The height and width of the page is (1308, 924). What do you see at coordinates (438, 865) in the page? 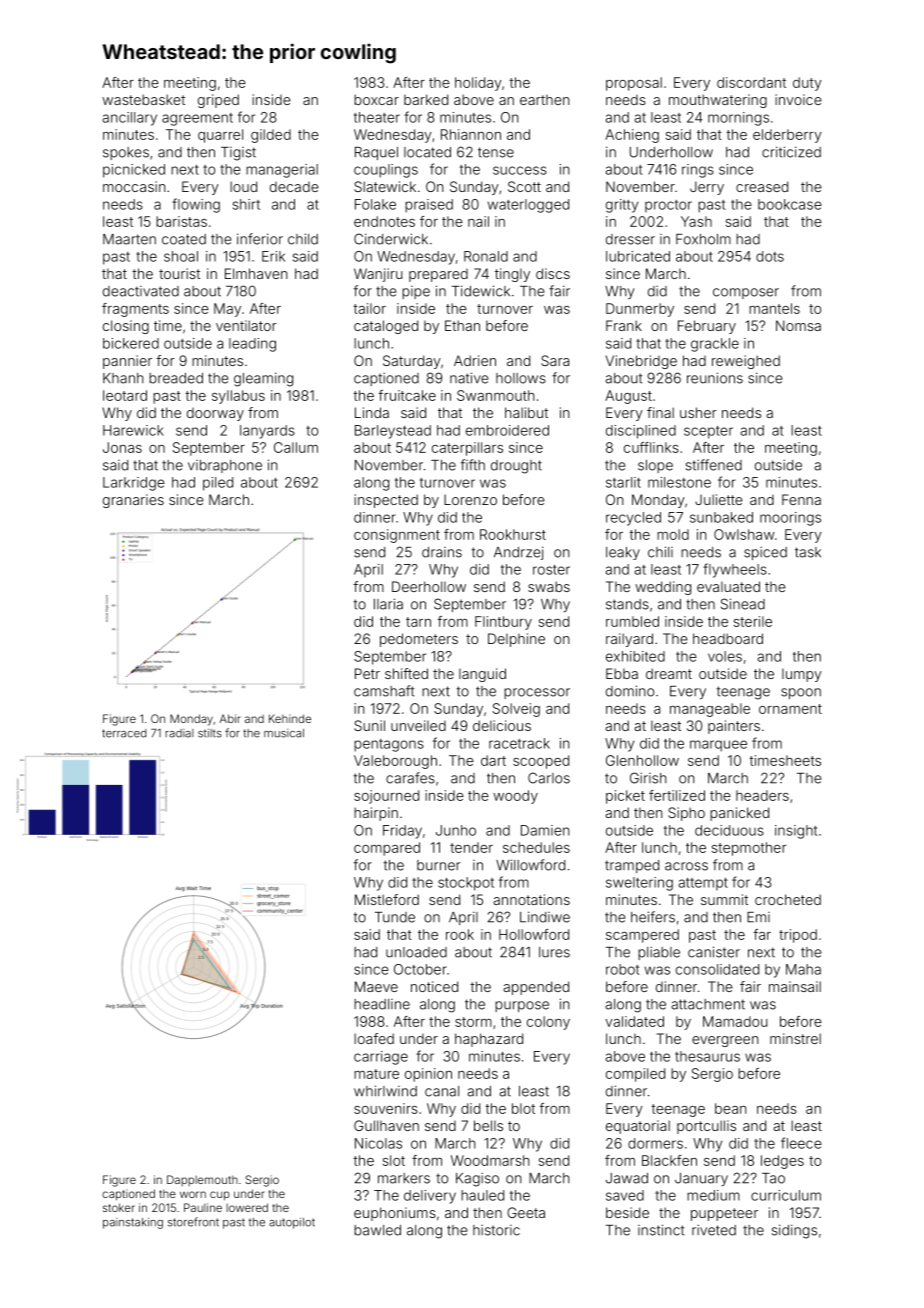
I see `burner` at bounding box center [438, 865].
